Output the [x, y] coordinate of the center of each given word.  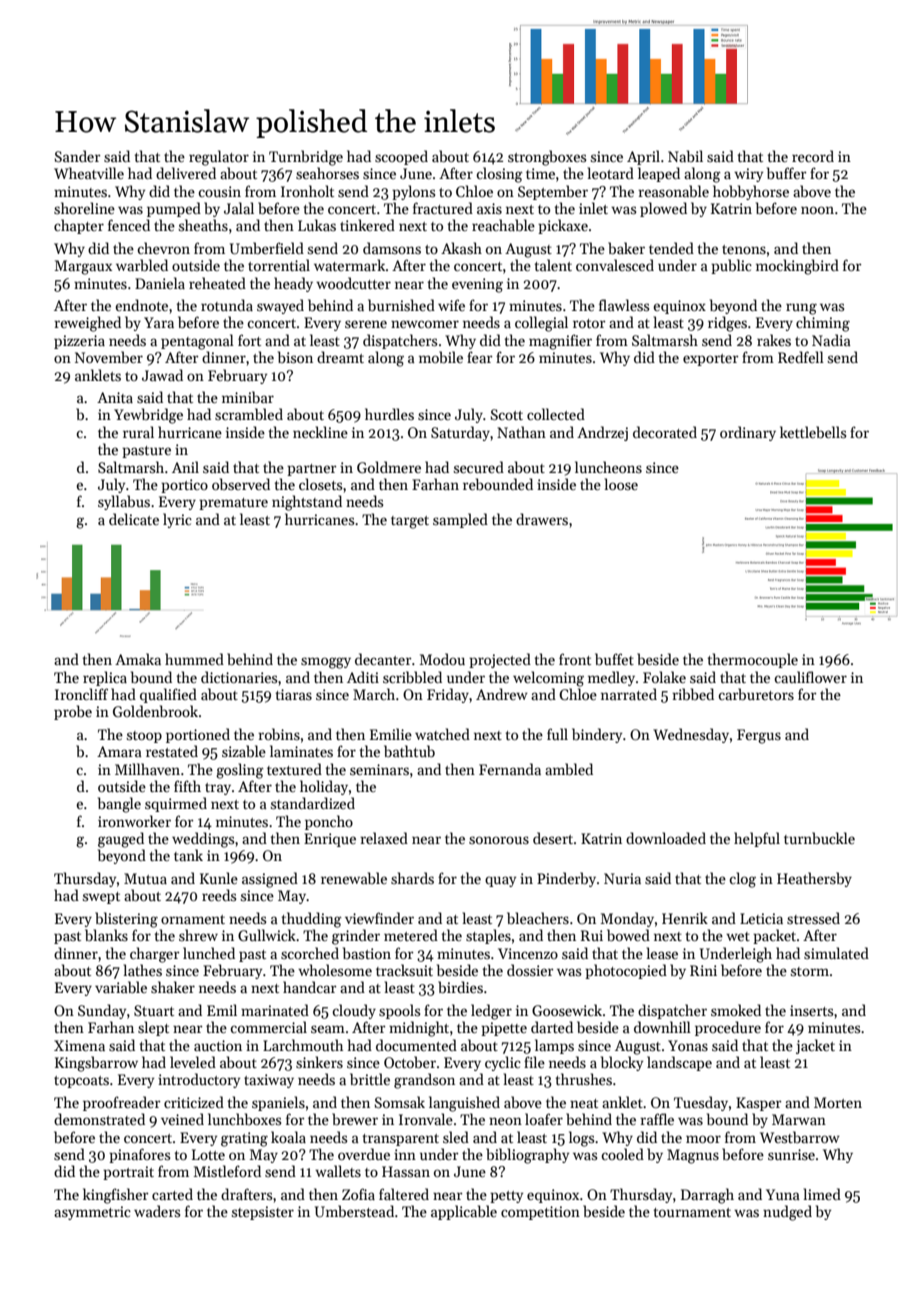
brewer [355, 1119]
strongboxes [547, 158]
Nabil [685, 156]
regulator [219, 158]
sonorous [499, 840]
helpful [757, 839]
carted [172, 1194]
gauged [121, 840]
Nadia [831, 340]
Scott [507, 414]
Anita [115, 397]
